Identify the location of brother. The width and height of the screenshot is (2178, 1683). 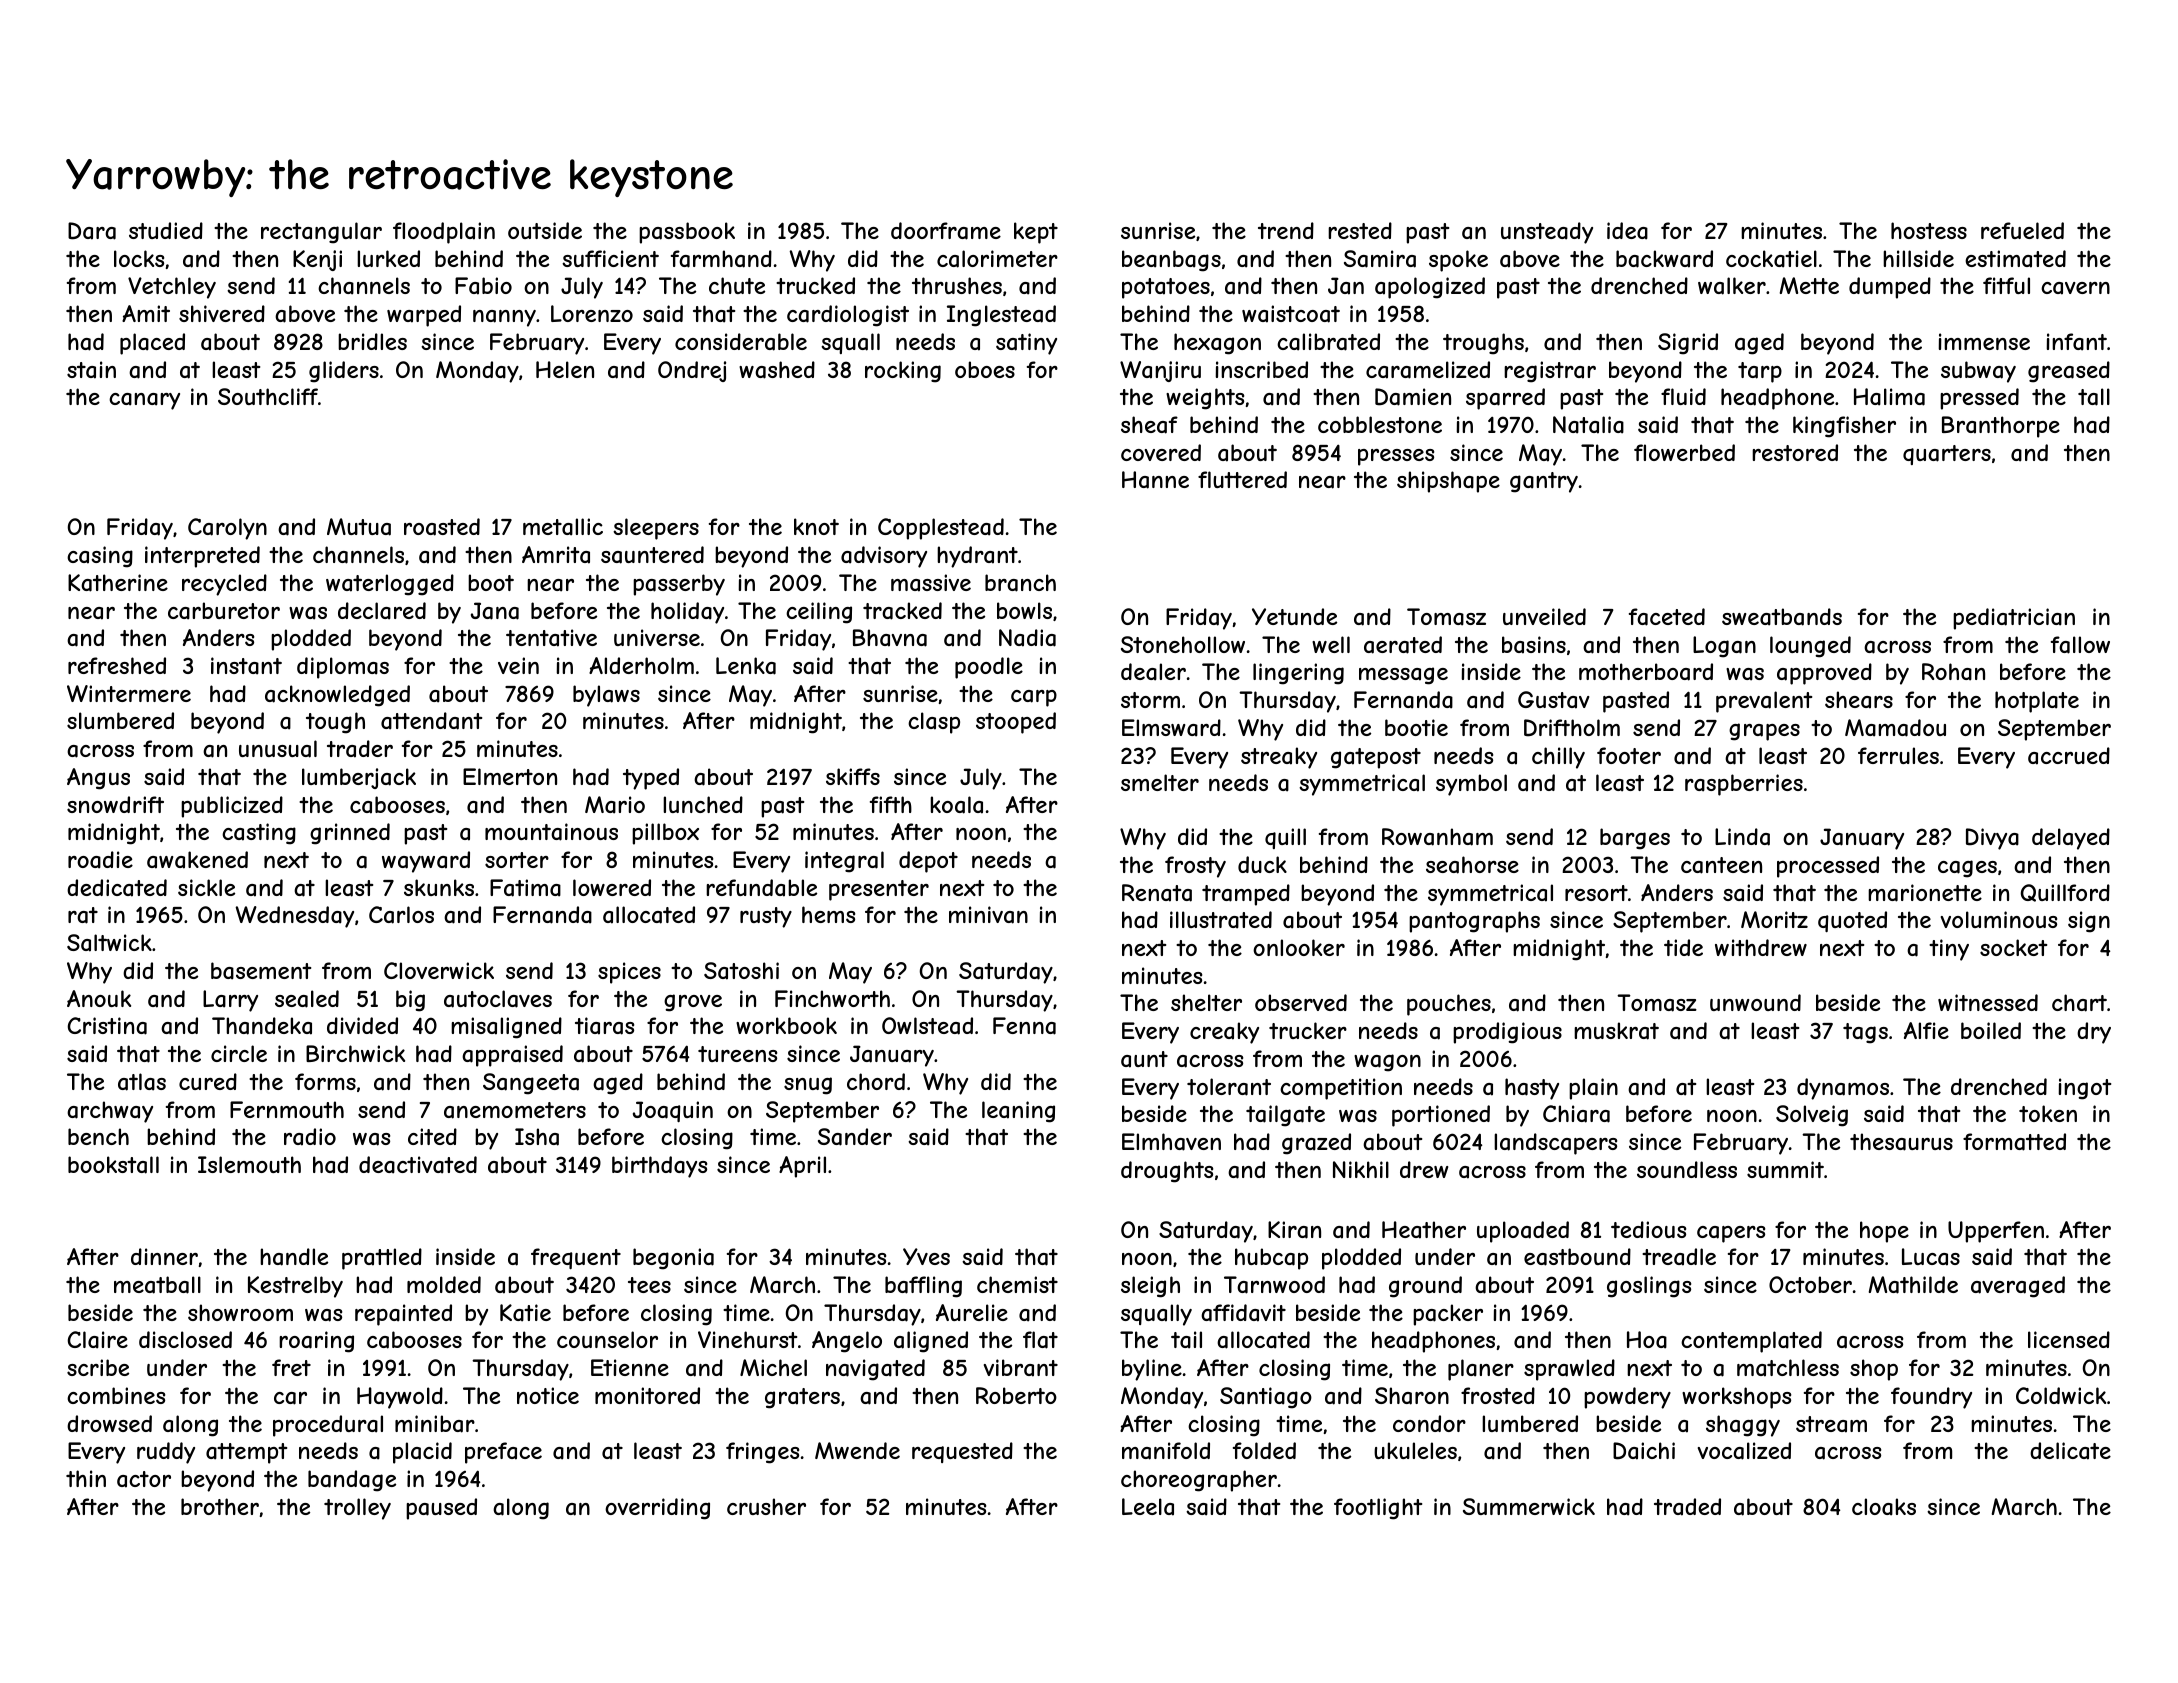
(220, 1506).
